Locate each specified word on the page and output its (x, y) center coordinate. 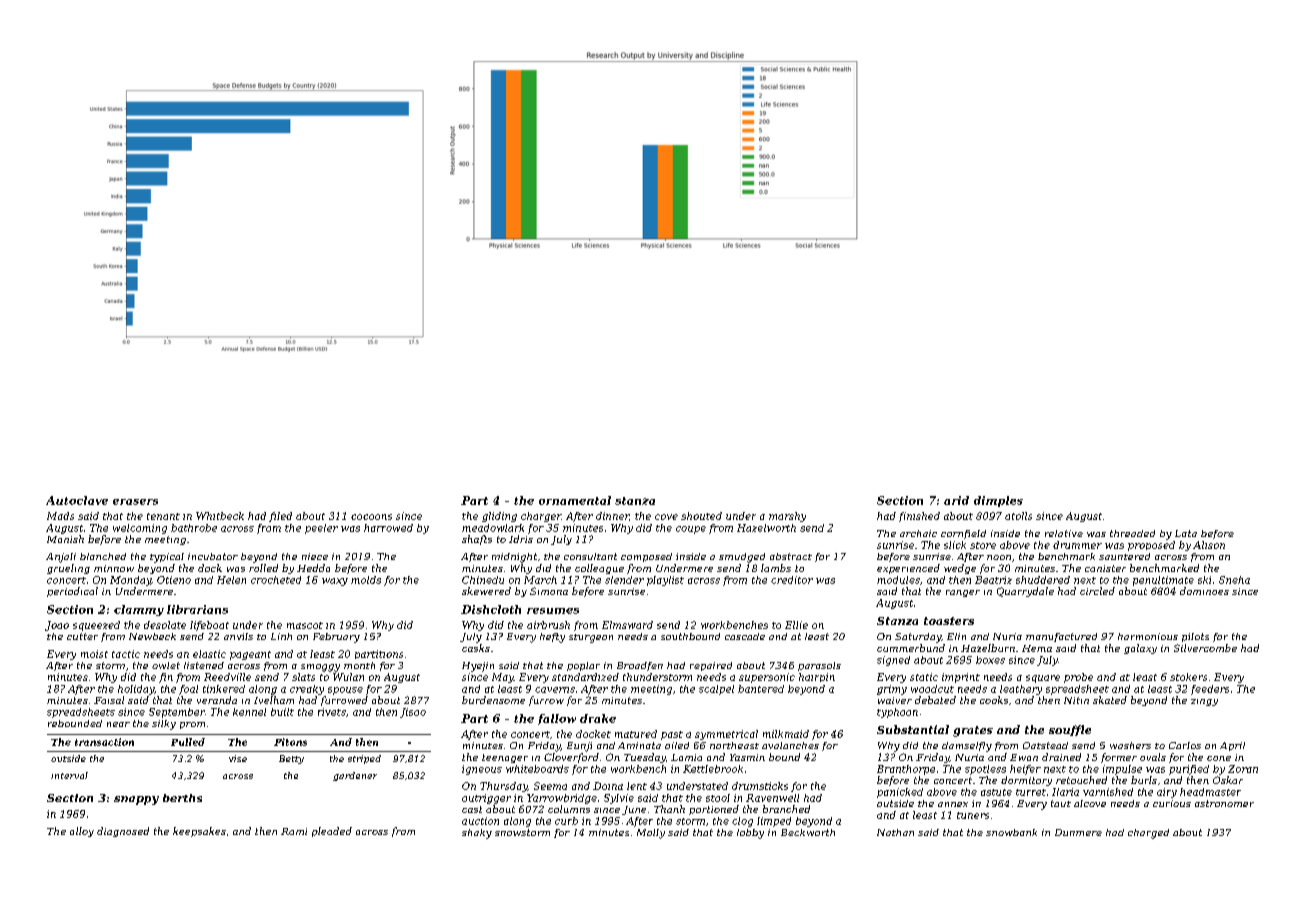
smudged (742, 558)
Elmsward (627, 625)
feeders (1210, 690)
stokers (1188, 677)
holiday (136, 690)
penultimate (1163, 581)
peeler (321, 529)
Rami (294, 831)
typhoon (897, 713)
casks (476, 648)
